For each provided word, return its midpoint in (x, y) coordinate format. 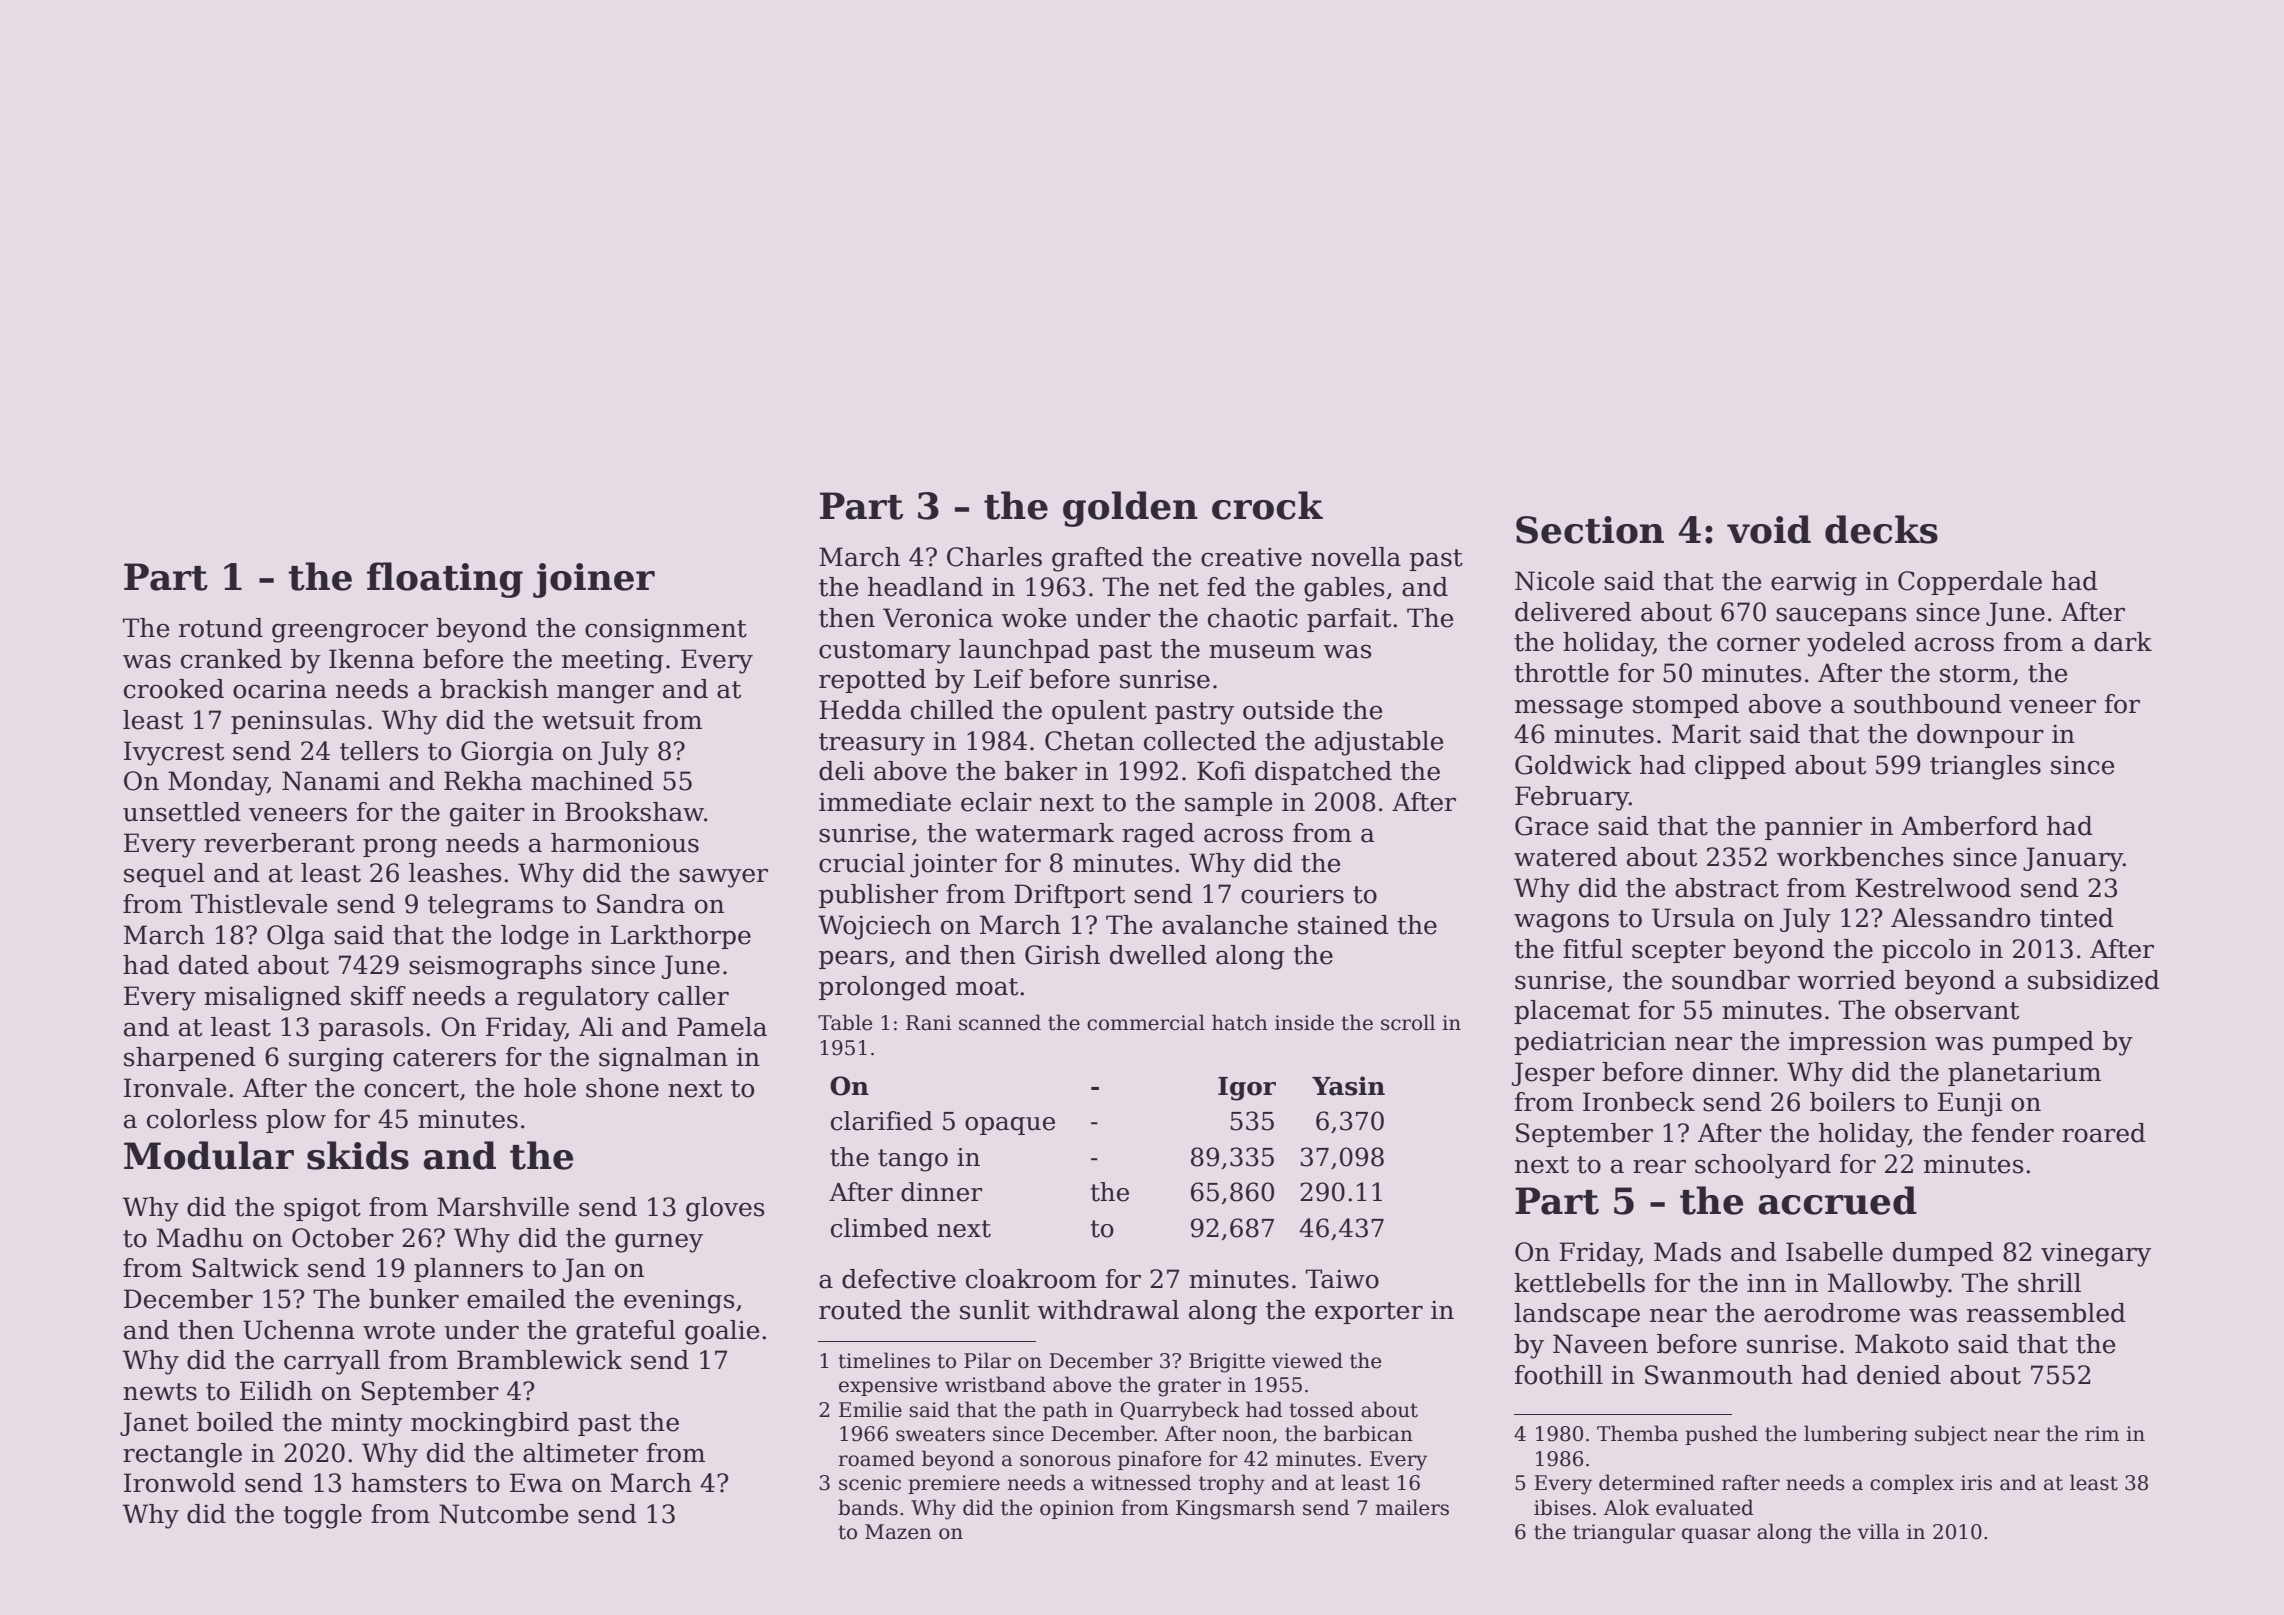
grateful (626, 1332)
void (1769, 529)
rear (1659, 1166)
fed (1226, 587)
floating (445, 580)
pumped (2043, 1043)
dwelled (1158, 955)
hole (550, 1088)
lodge (535, 937)
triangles (1985, 767)
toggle (322, 1516)
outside (1288, 710)
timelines (884, 1360)
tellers (379, 751)
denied (1899, 1375)
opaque (1010, 1126)
